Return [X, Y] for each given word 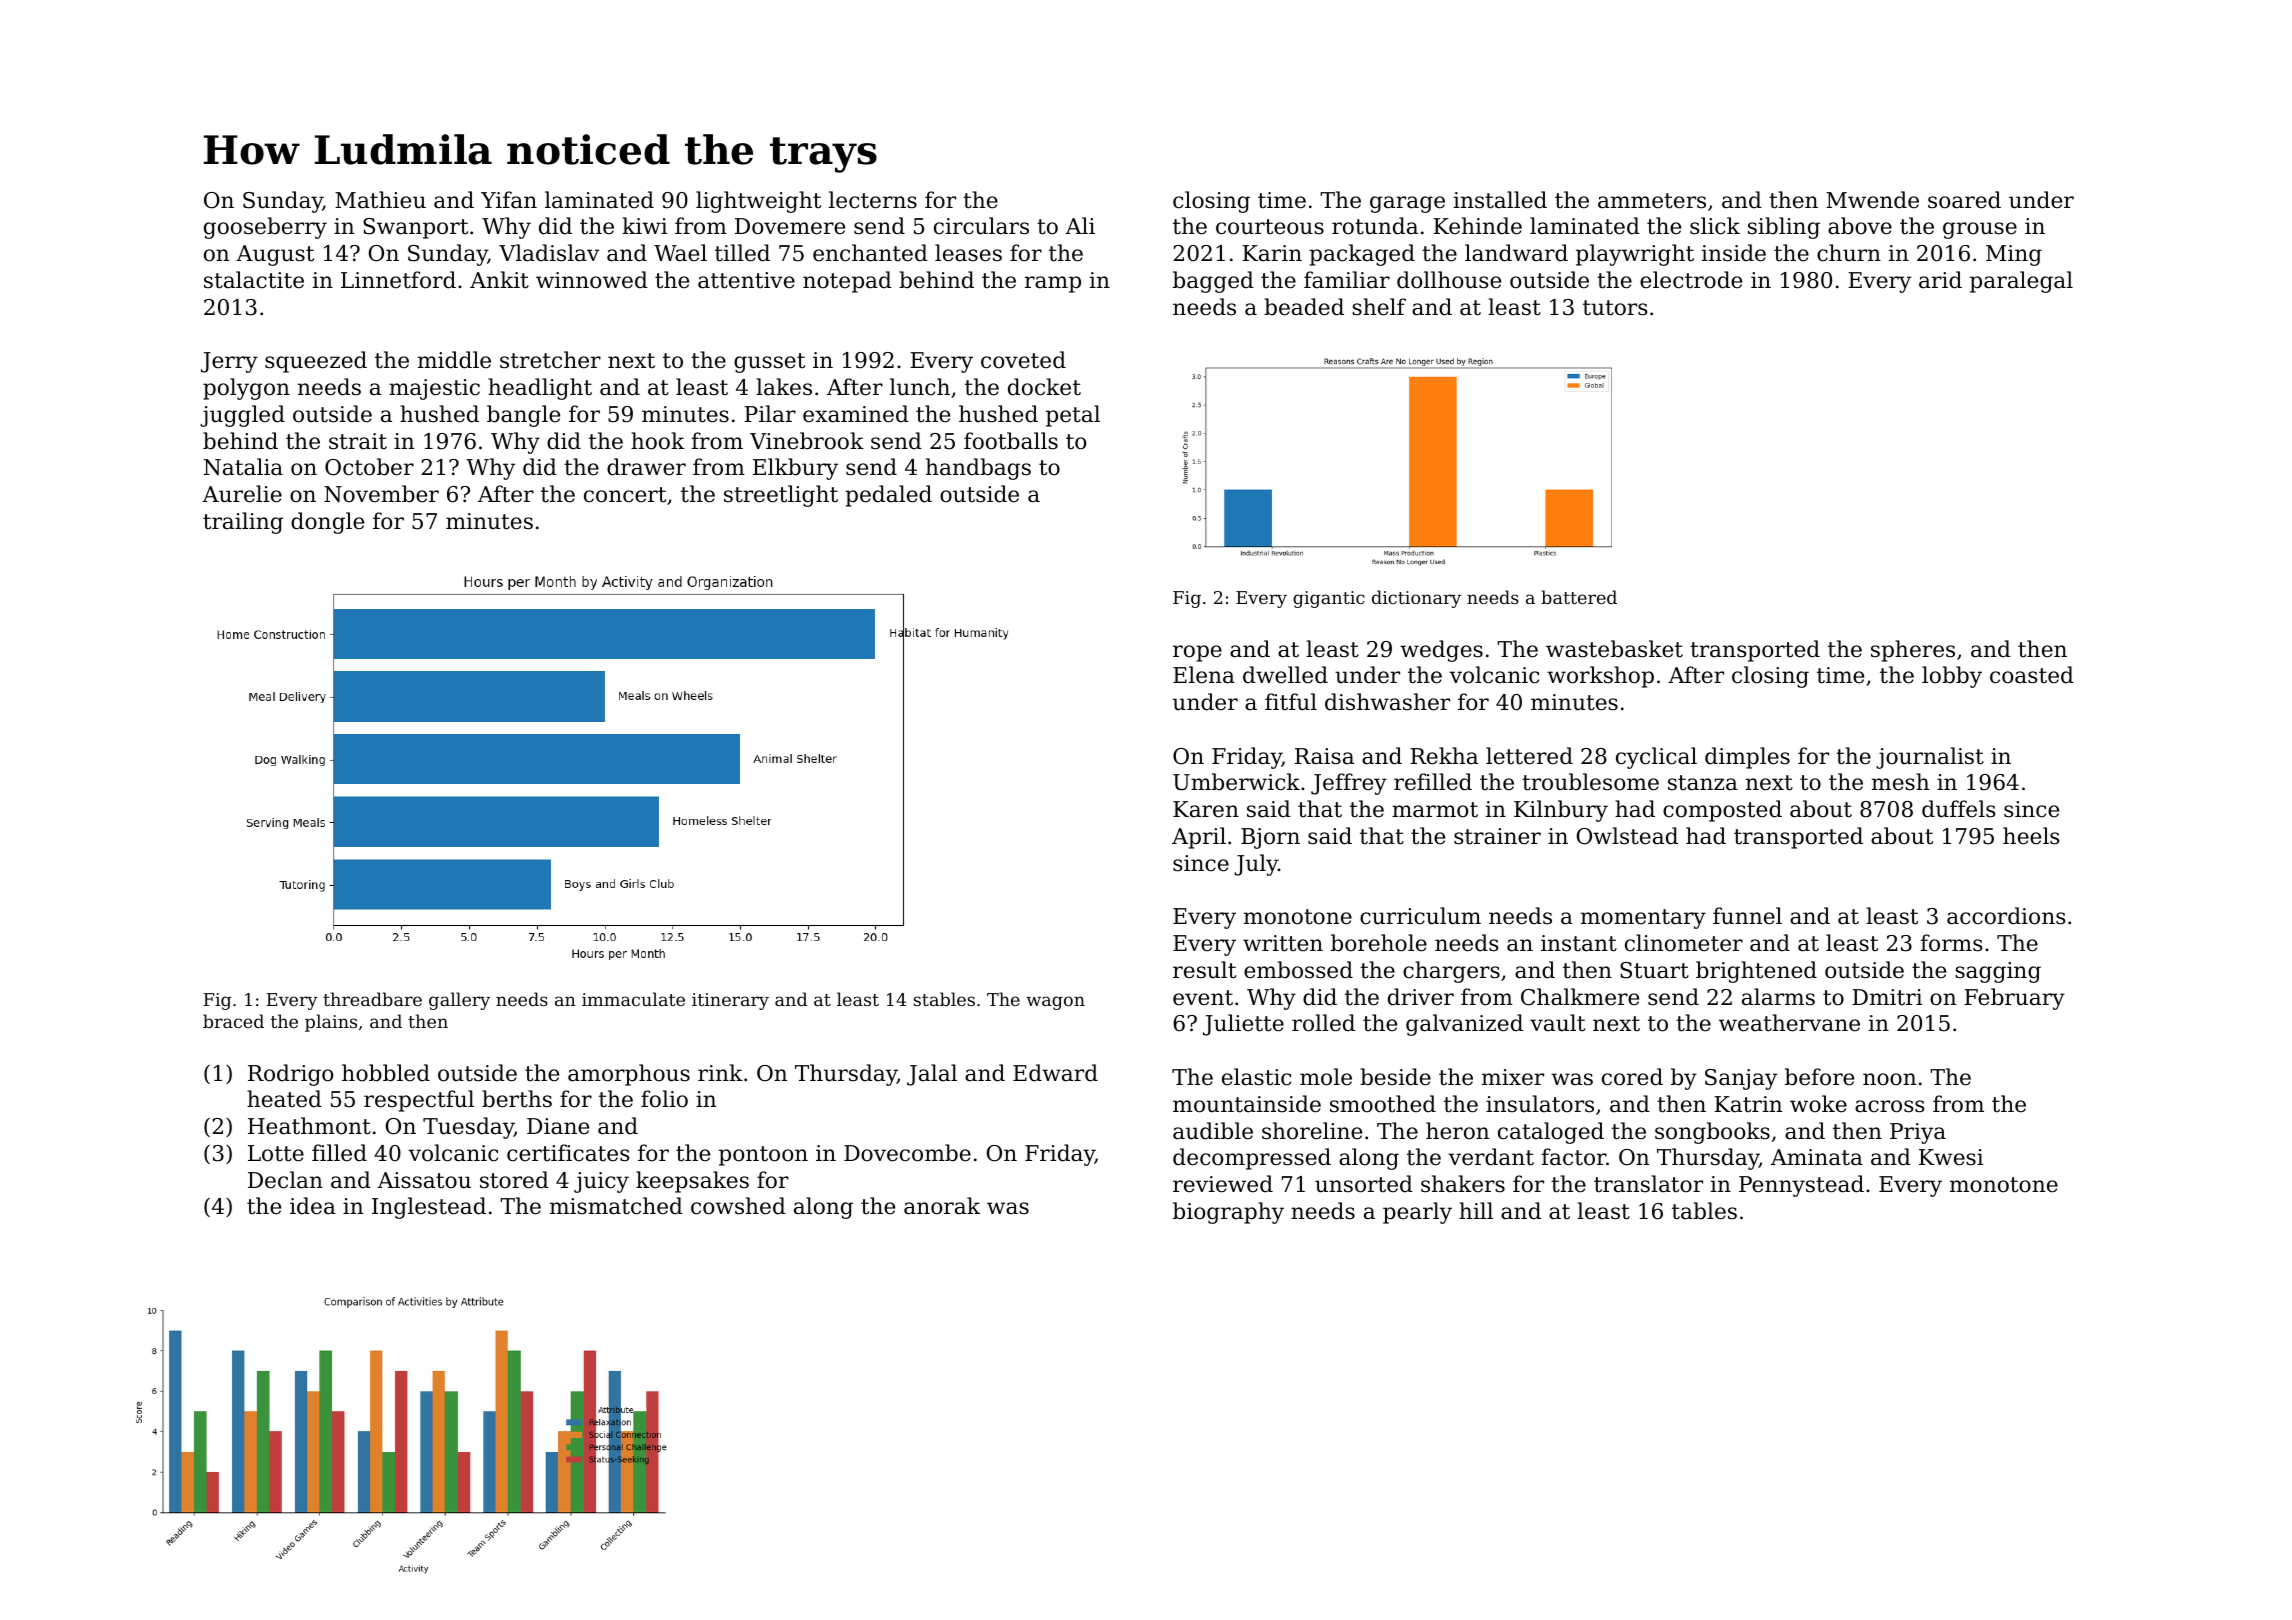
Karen [1206, 809]
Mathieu [380, 200]
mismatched [616, 1206]
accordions [2006, 916]
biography [1228, 1213]
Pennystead [1801, 1186]
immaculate [633, 999]
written [1283, 943]
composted [1722, 811]
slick [1715, 226]
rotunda [1375, 226]
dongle [327, 523]
